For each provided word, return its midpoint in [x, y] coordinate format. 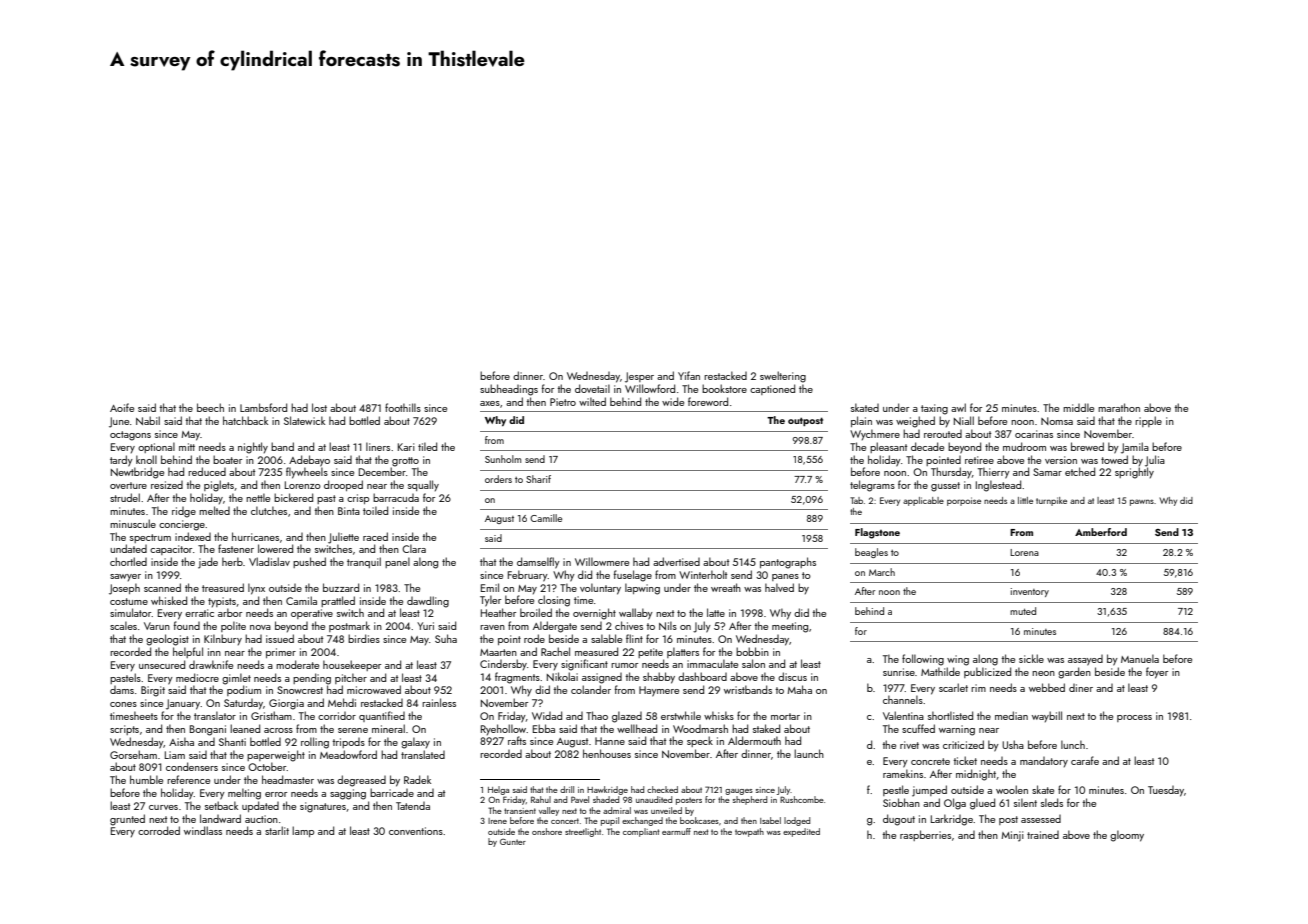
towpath [749, 832]
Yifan [689, 375]
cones [123, 704]
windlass [203, 830]
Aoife [122, 407]
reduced [207, 471]
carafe [1085, 760]
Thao [597, 715]
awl [958, 407]
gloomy [1127, 836]
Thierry [994, 473]
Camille [546, 518]
